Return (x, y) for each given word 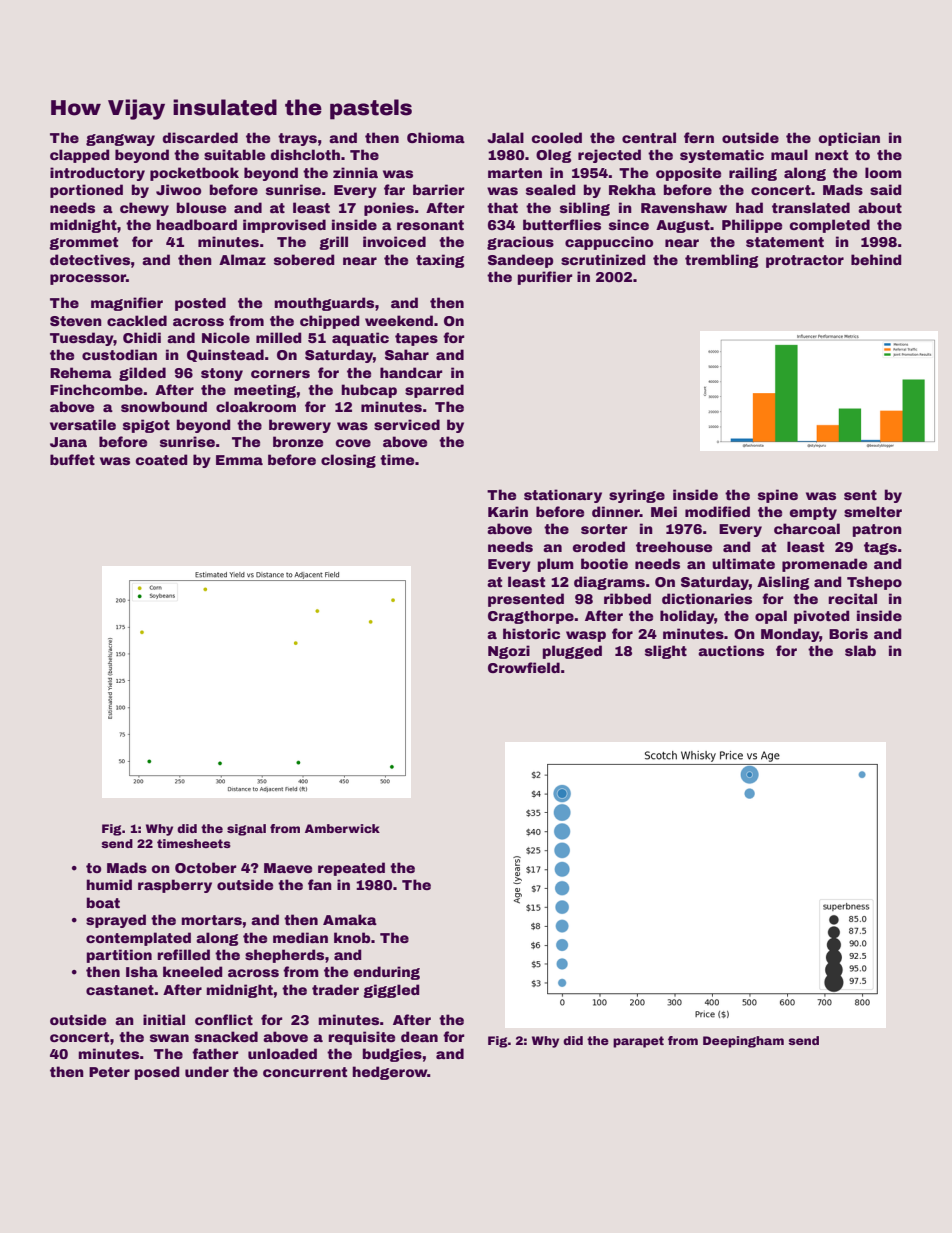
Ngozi (509, 652)
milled (279, 337)
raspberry (175, 886)
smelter (873, 511)
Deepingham (743, 1042)
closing (348, 461)
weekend (399, 320)
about (880, 207)
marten (515, 173)
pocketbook (194, 174)
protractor (805, 261)
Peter (109, 1072)
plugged (572, 652)
